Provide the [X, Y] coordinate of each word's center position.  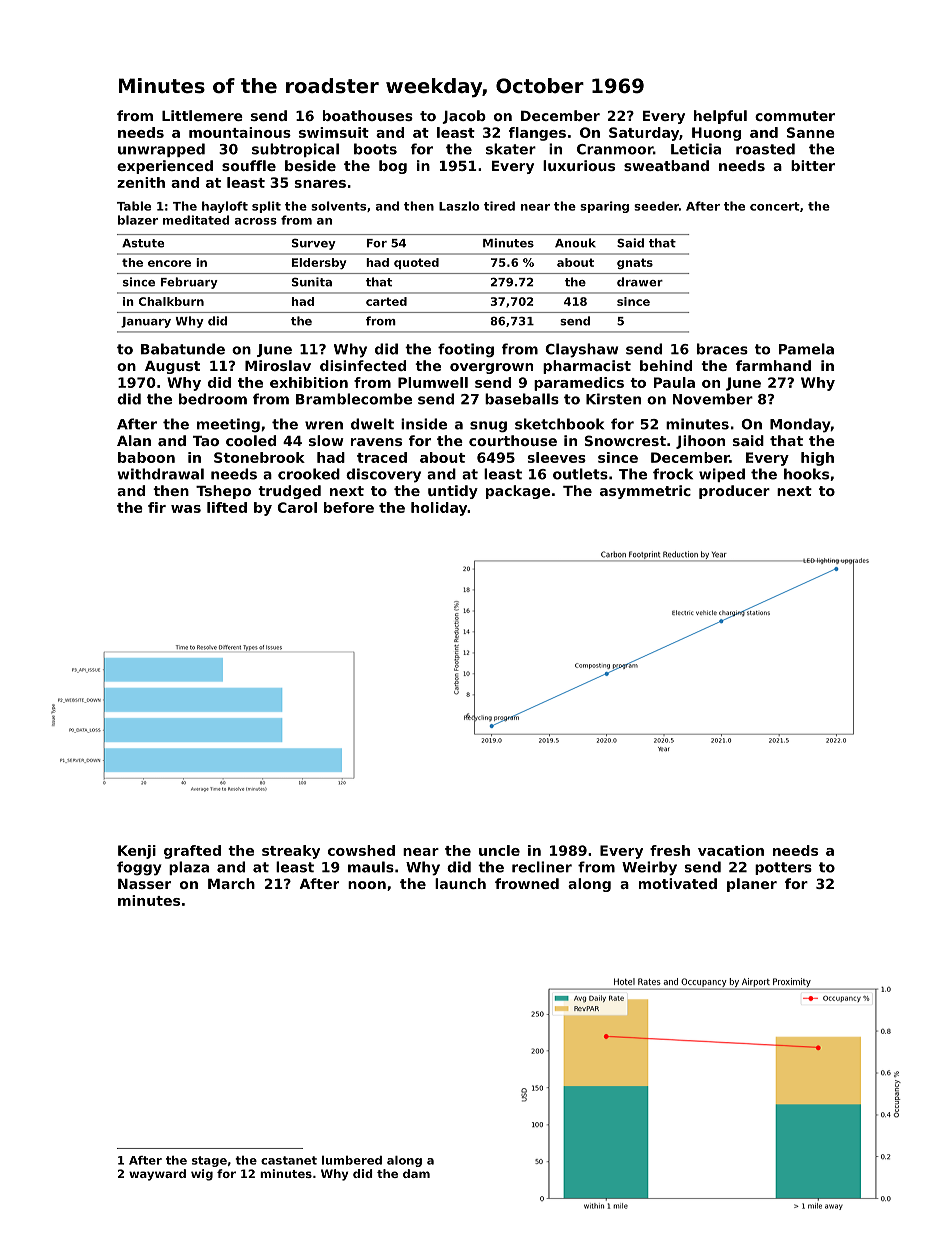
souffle [249, 165]
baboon [146, 457]
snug [488, 427]
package [518, 492]
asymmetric [645, 492]
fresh [670, 850]
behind [666, 365]
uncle [499, 850]
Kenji [137, 852]
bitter [813, 165]
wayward [157, 1175]
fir [157, 507]
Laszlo [459, 206]
